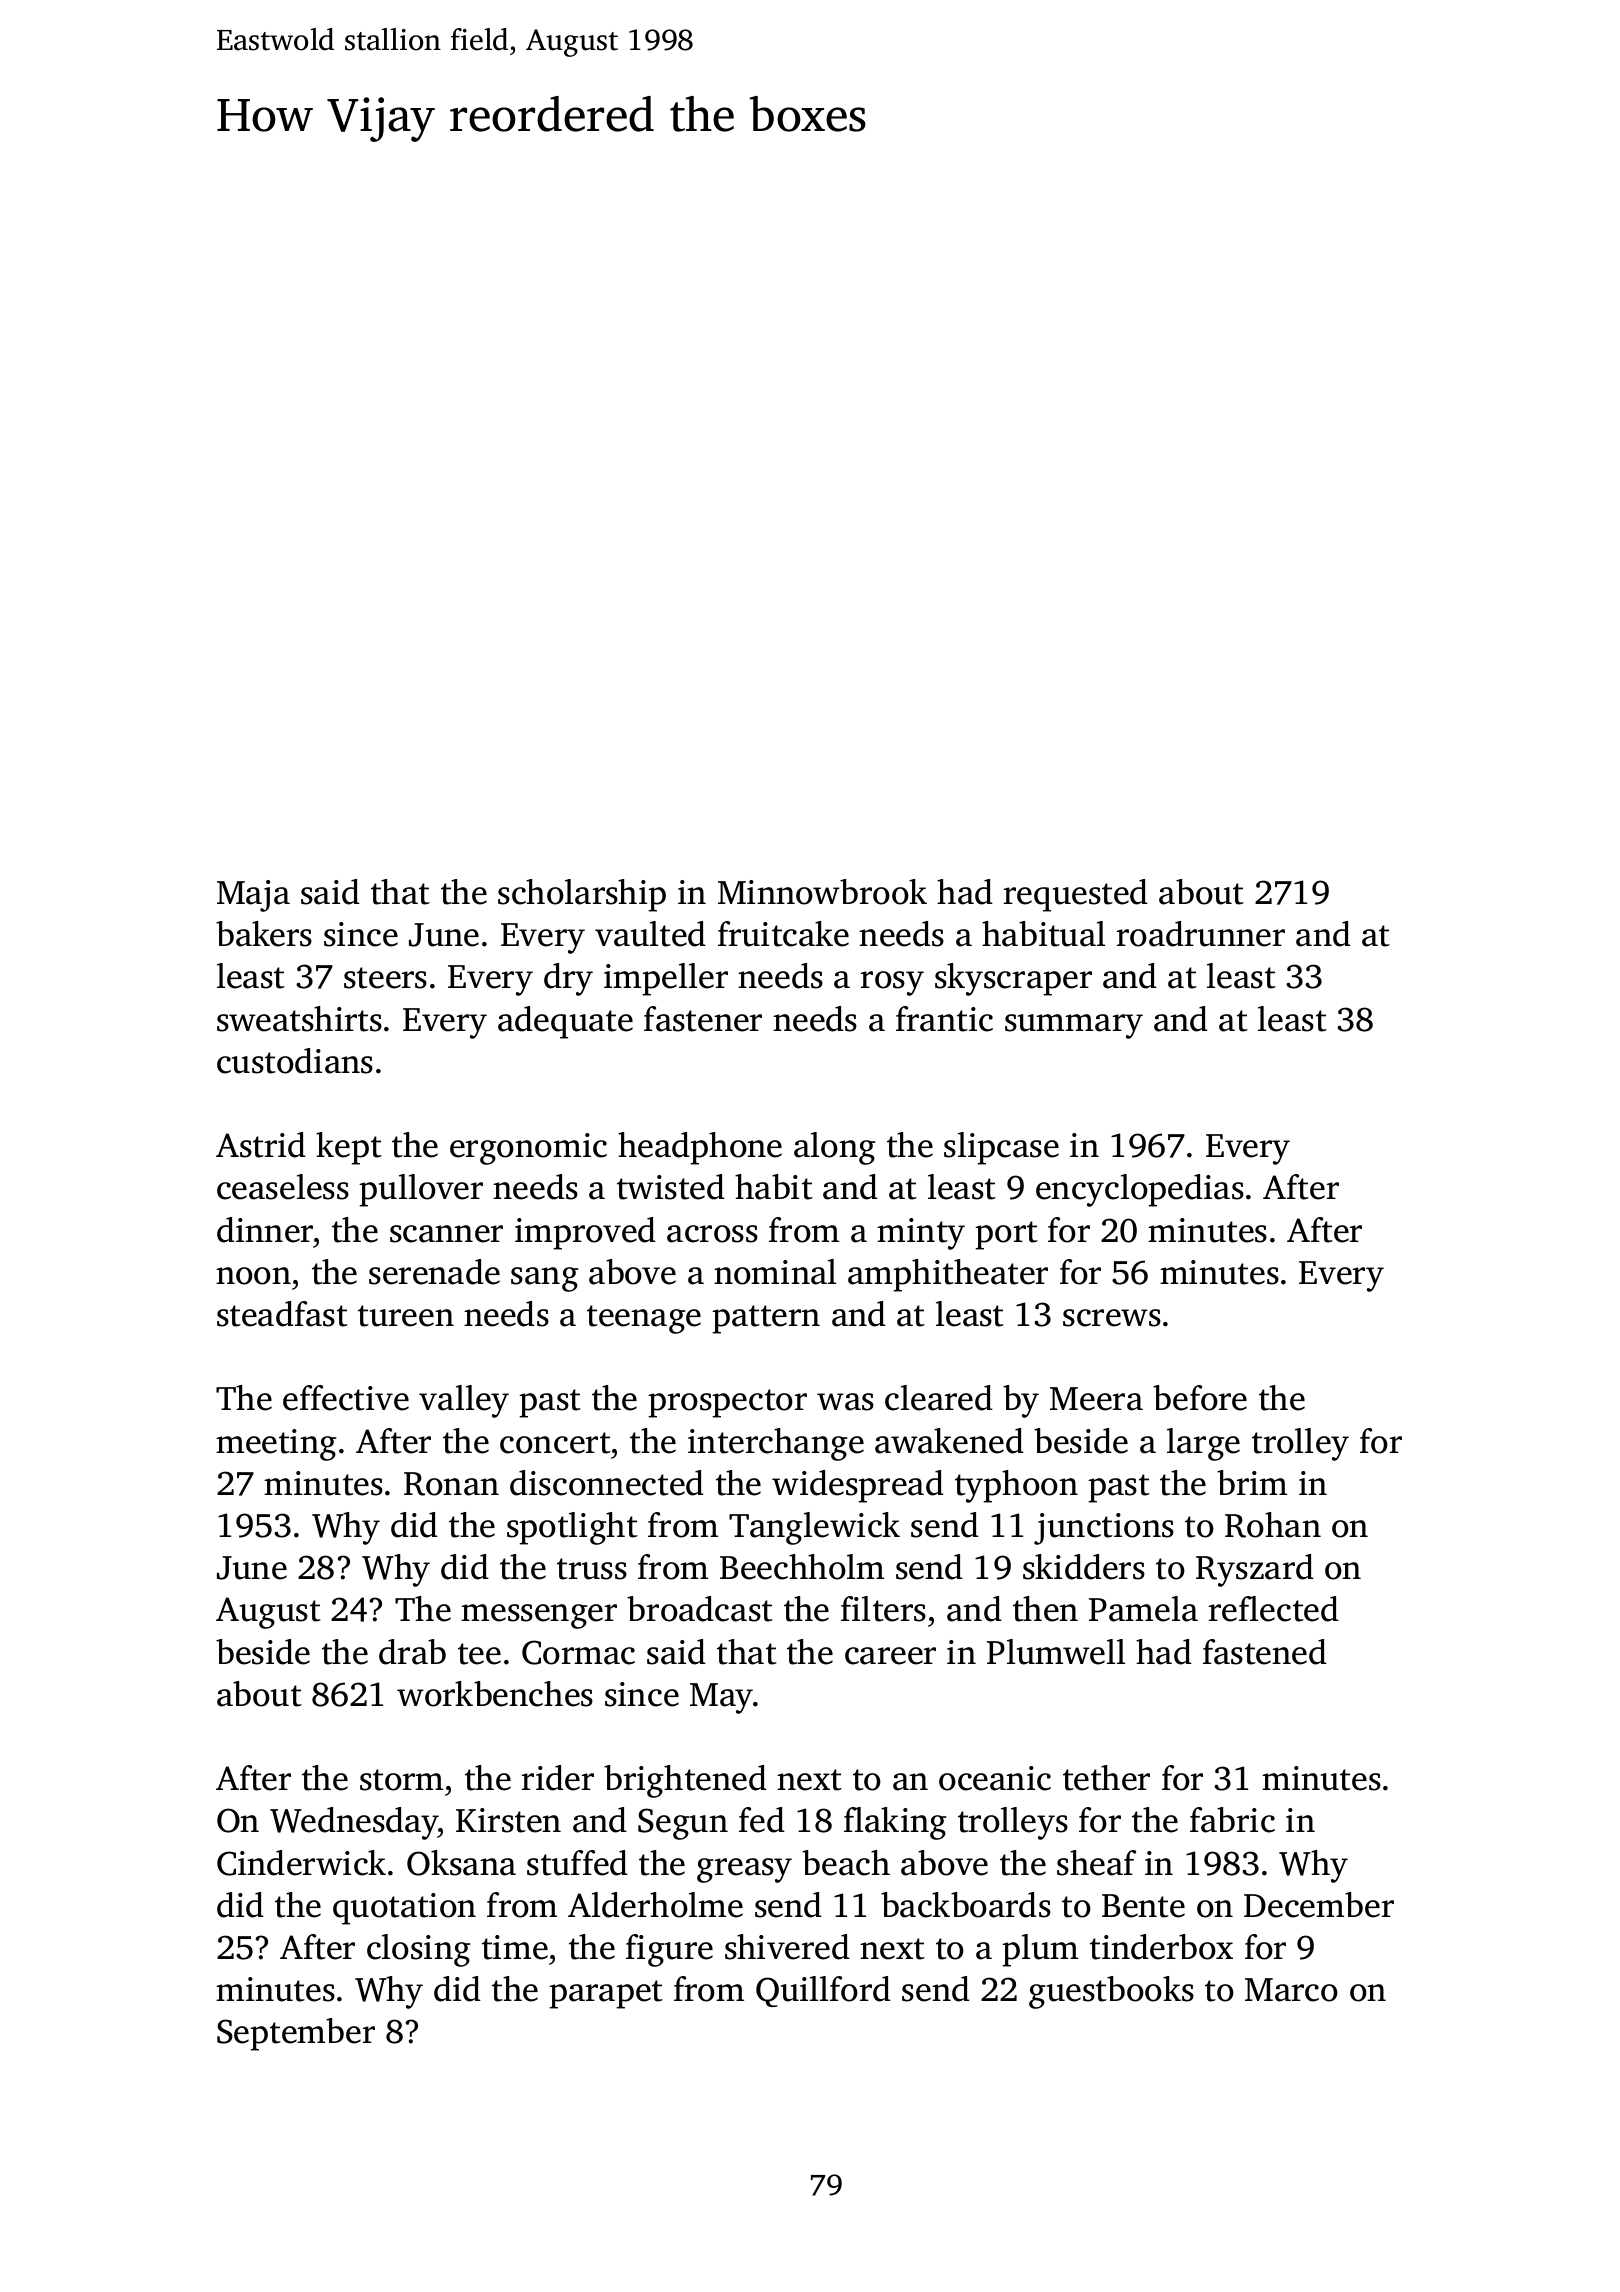  What do you see at coordinates (995, 1778) in the screenshot?
I see `oceanic` at bounding box center [995, 1778].
